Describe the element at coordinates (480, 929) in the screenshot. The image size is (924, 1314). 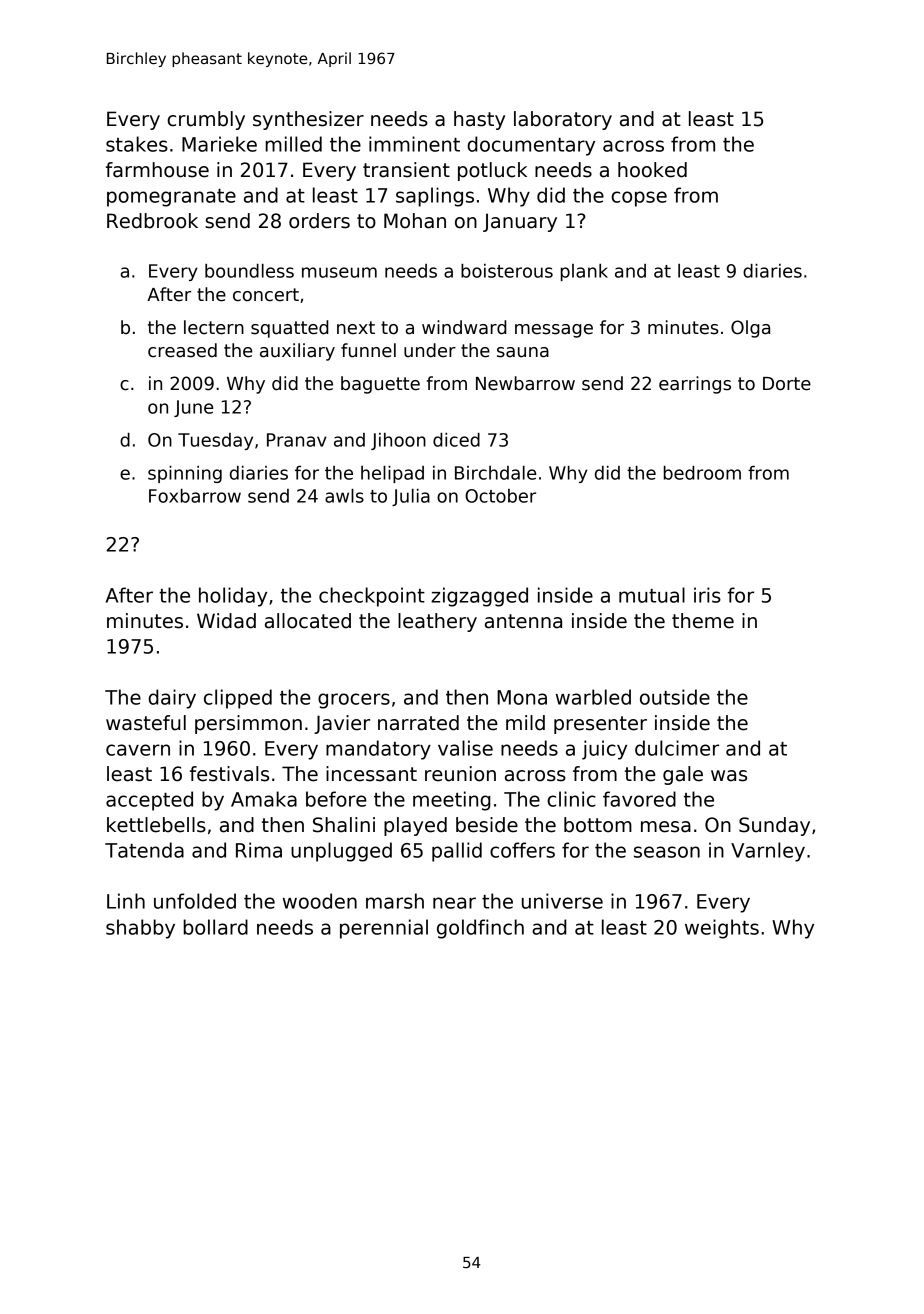
I see `goldfinch` at that location.
